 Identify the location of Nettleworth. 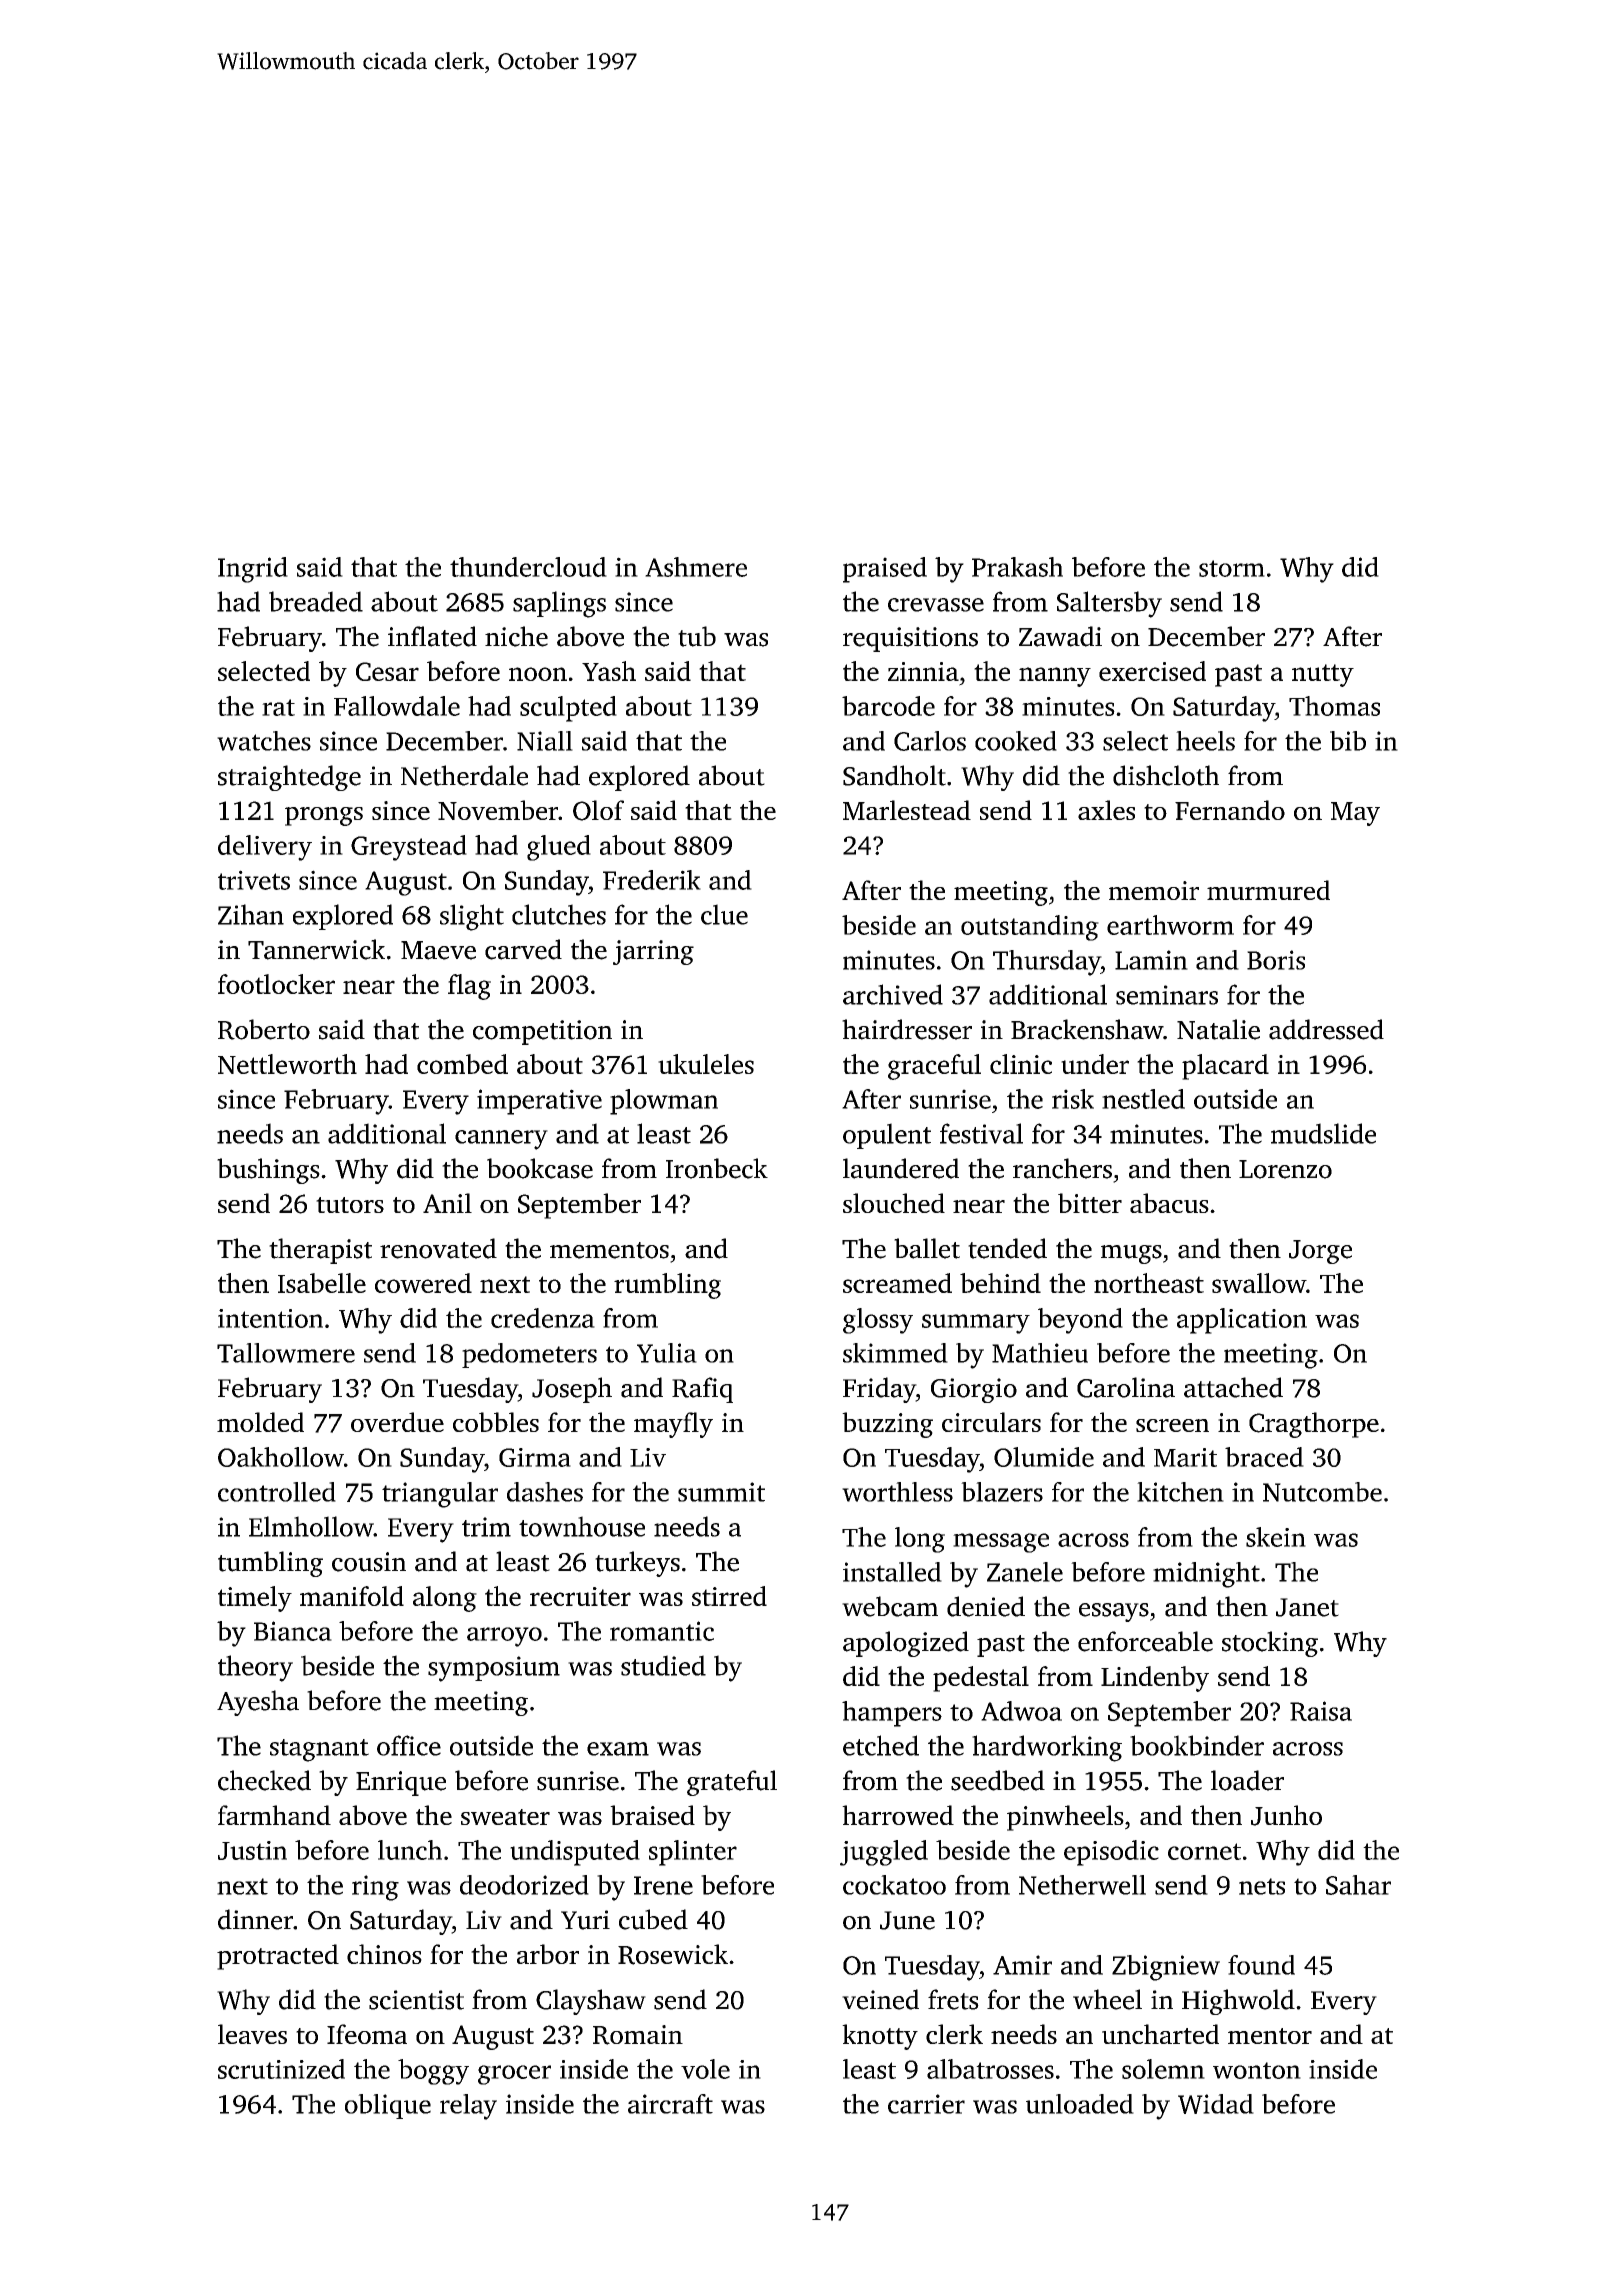
(287, 1064).
